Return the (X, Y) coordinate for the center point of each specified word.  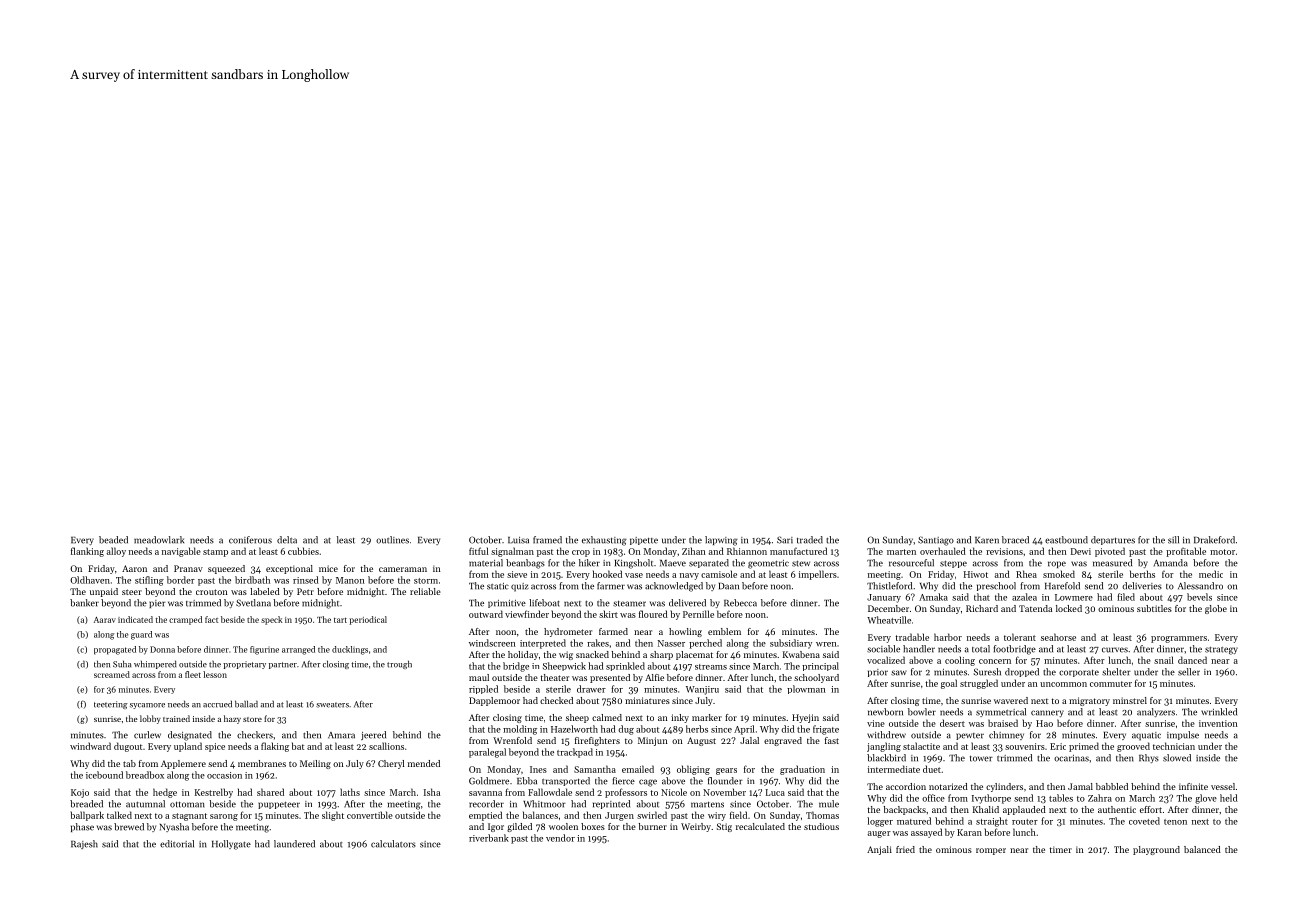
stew (801, 564)
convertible (370, 815)
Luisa (518, 540)
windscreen (492, 643)
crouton (211, 592)
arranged (298, 650)
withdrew (886, 735)
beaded (113, 540)
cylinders (1004, 787)
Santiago (936, 541)
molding (520, 730)
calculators (393, 844)
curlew (147, 735)
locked (1069, 608)
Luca (775, 792)
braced (1015, 540)
